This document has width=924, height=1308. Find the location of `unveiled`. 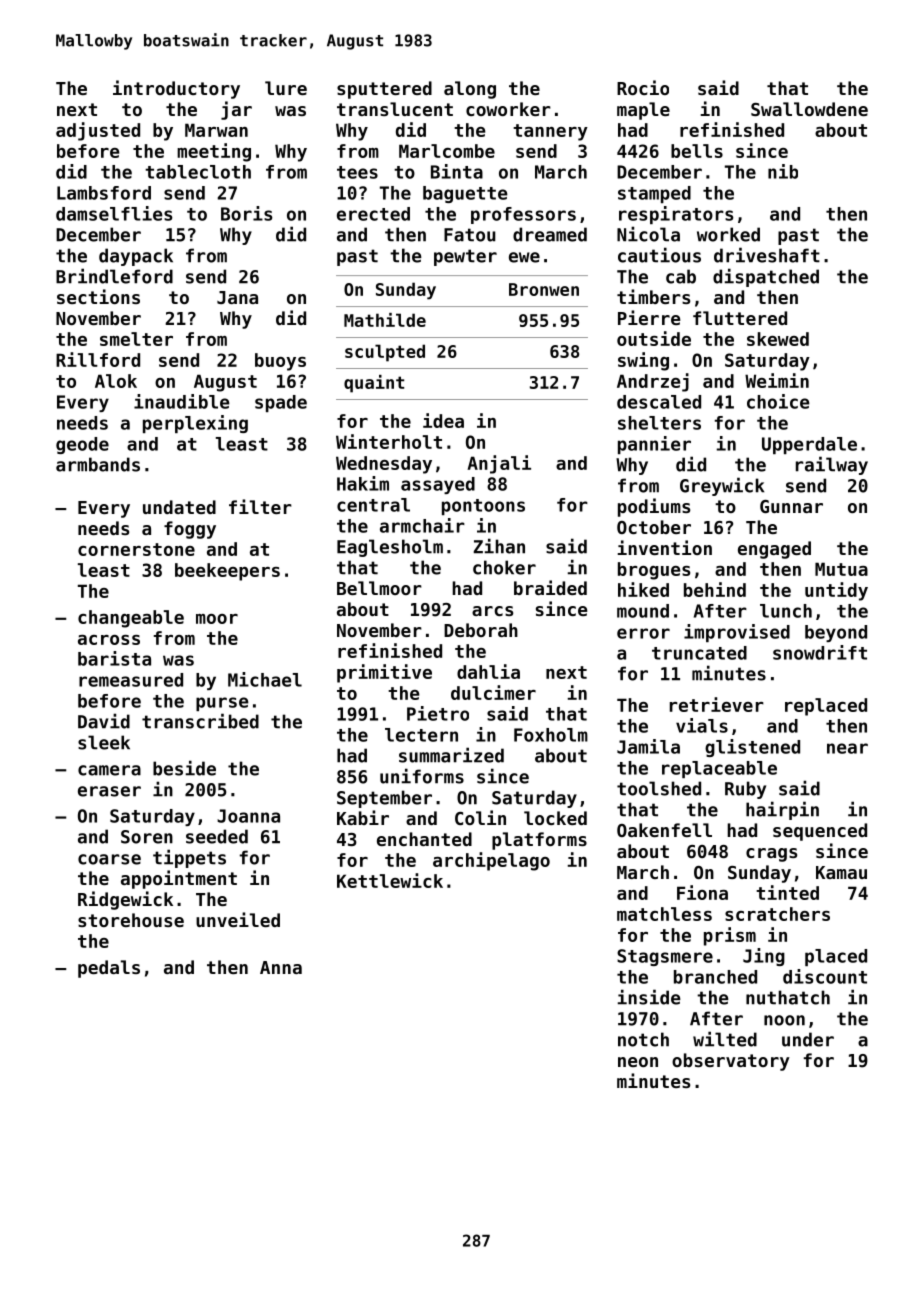

unveiled is located at coordinates (238, 919).
